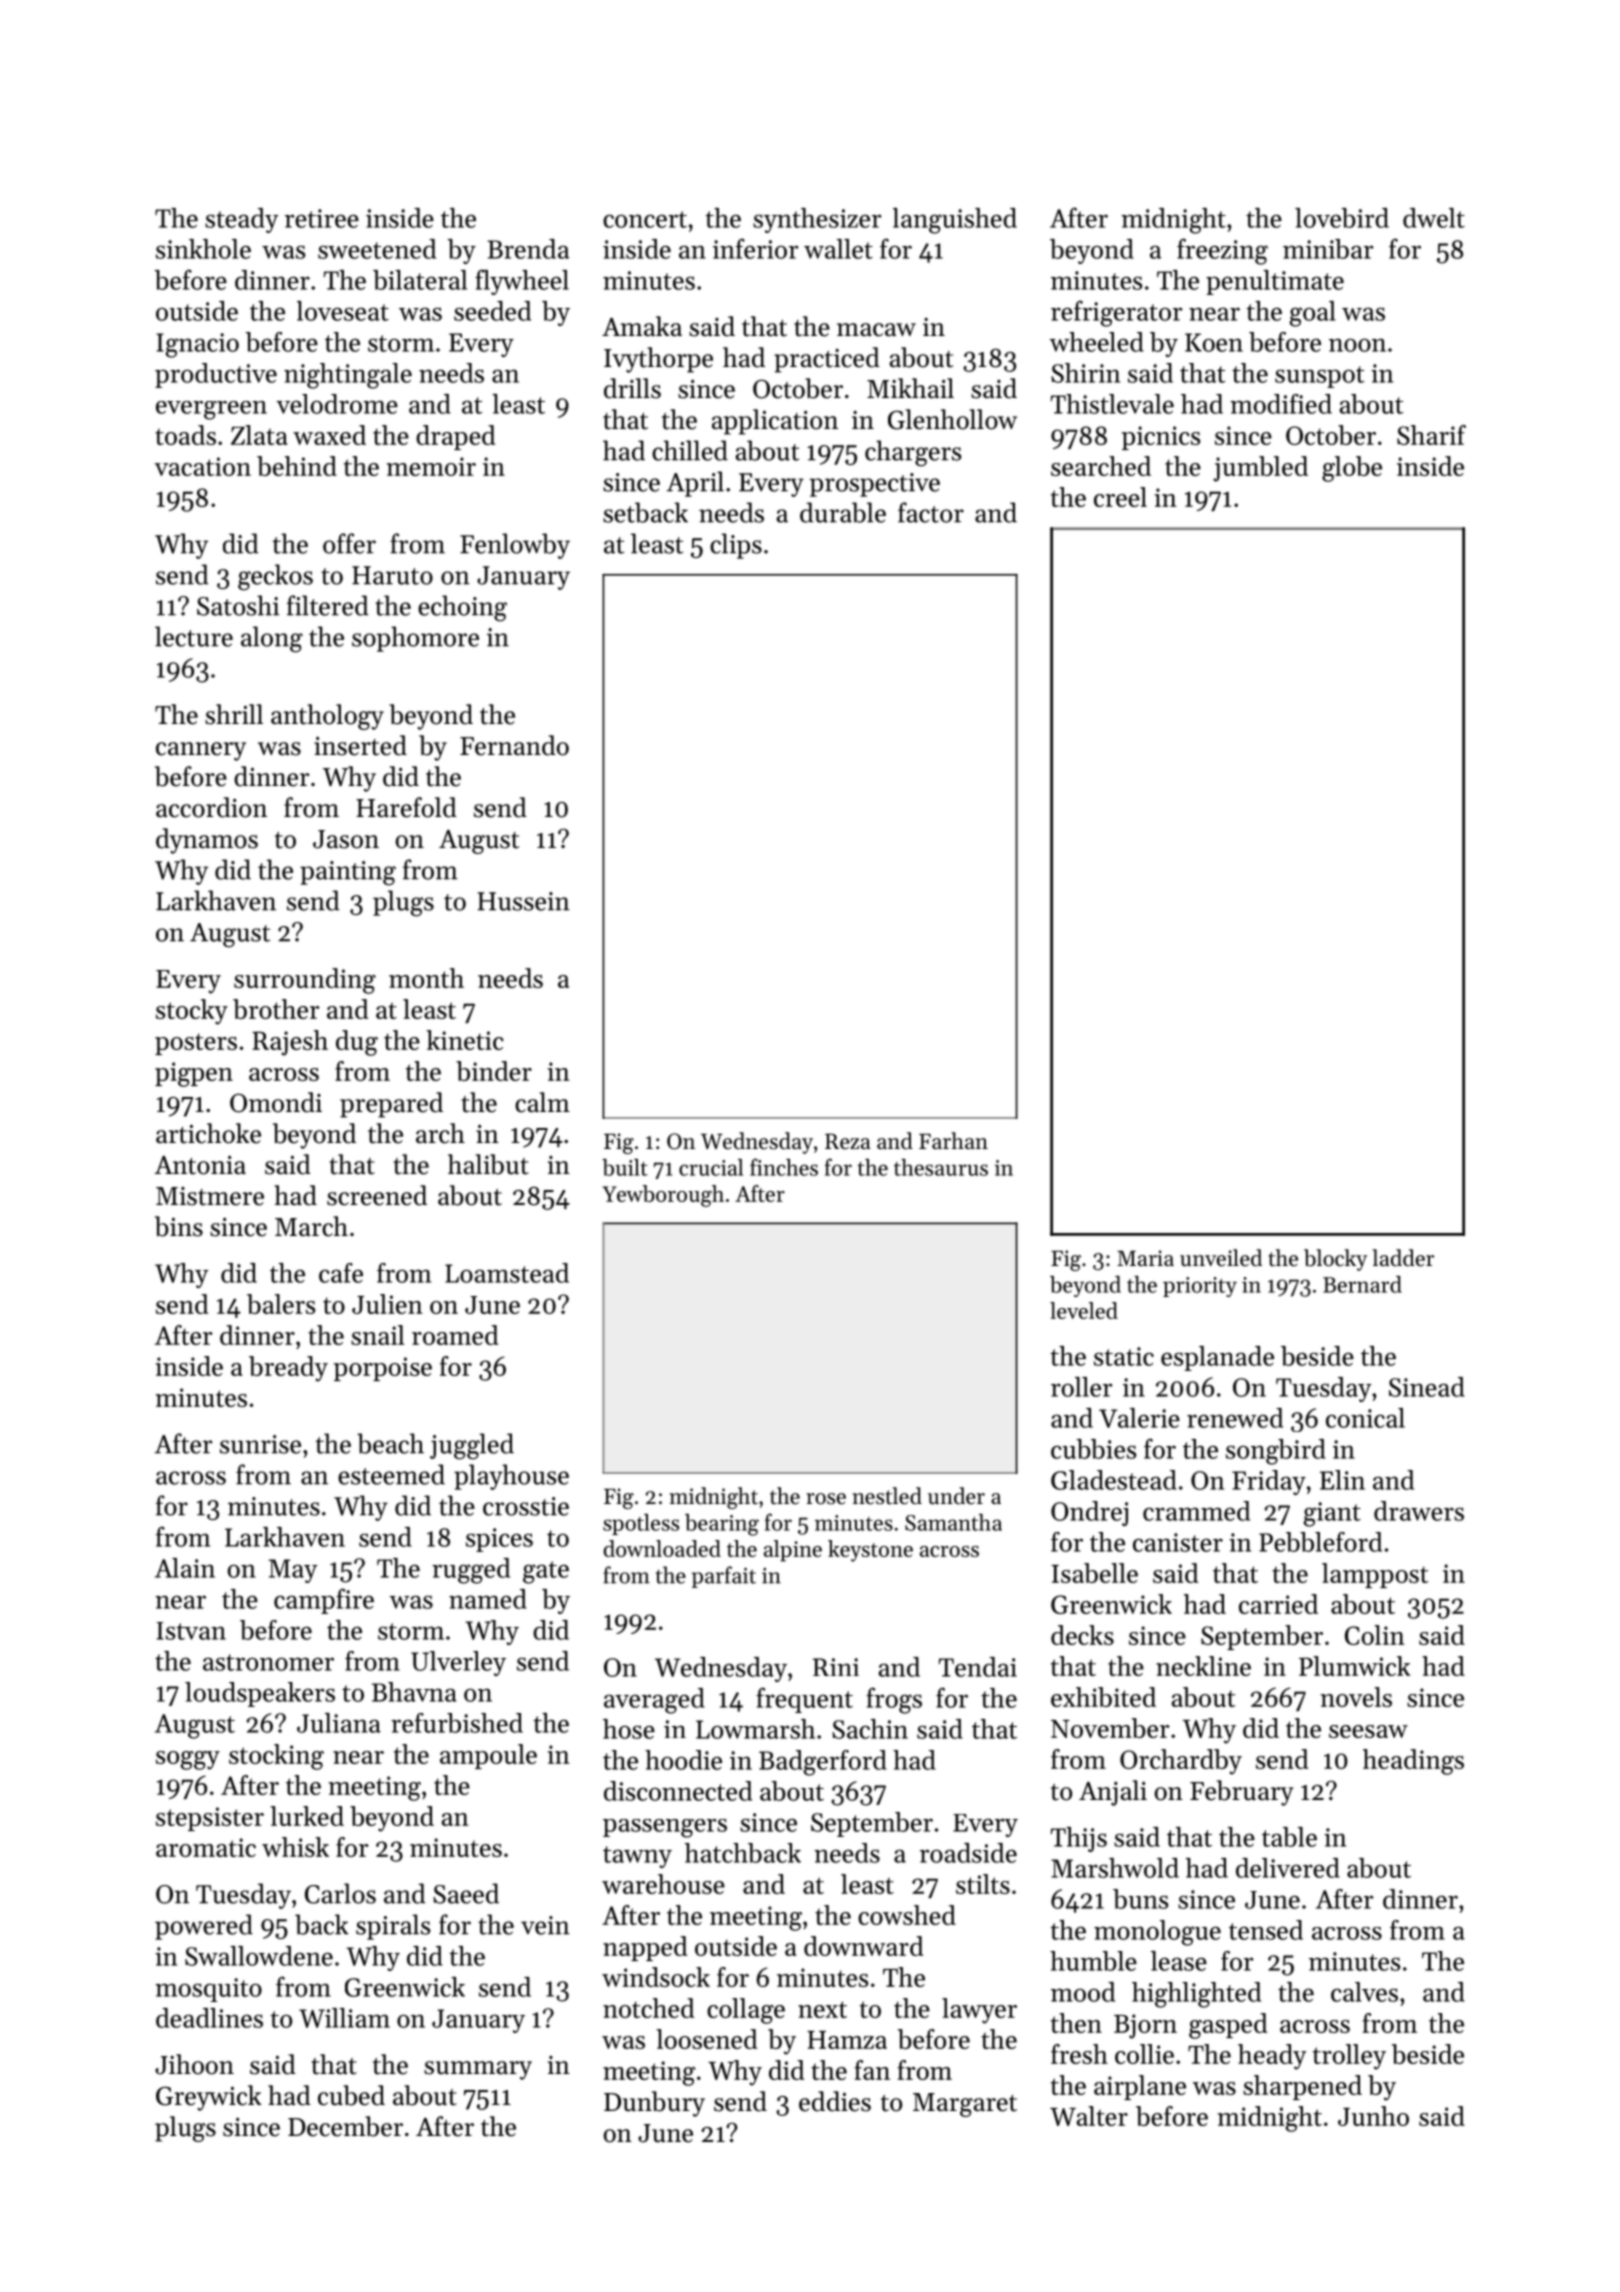  I want to click on rugged, so click(471, 1571).
